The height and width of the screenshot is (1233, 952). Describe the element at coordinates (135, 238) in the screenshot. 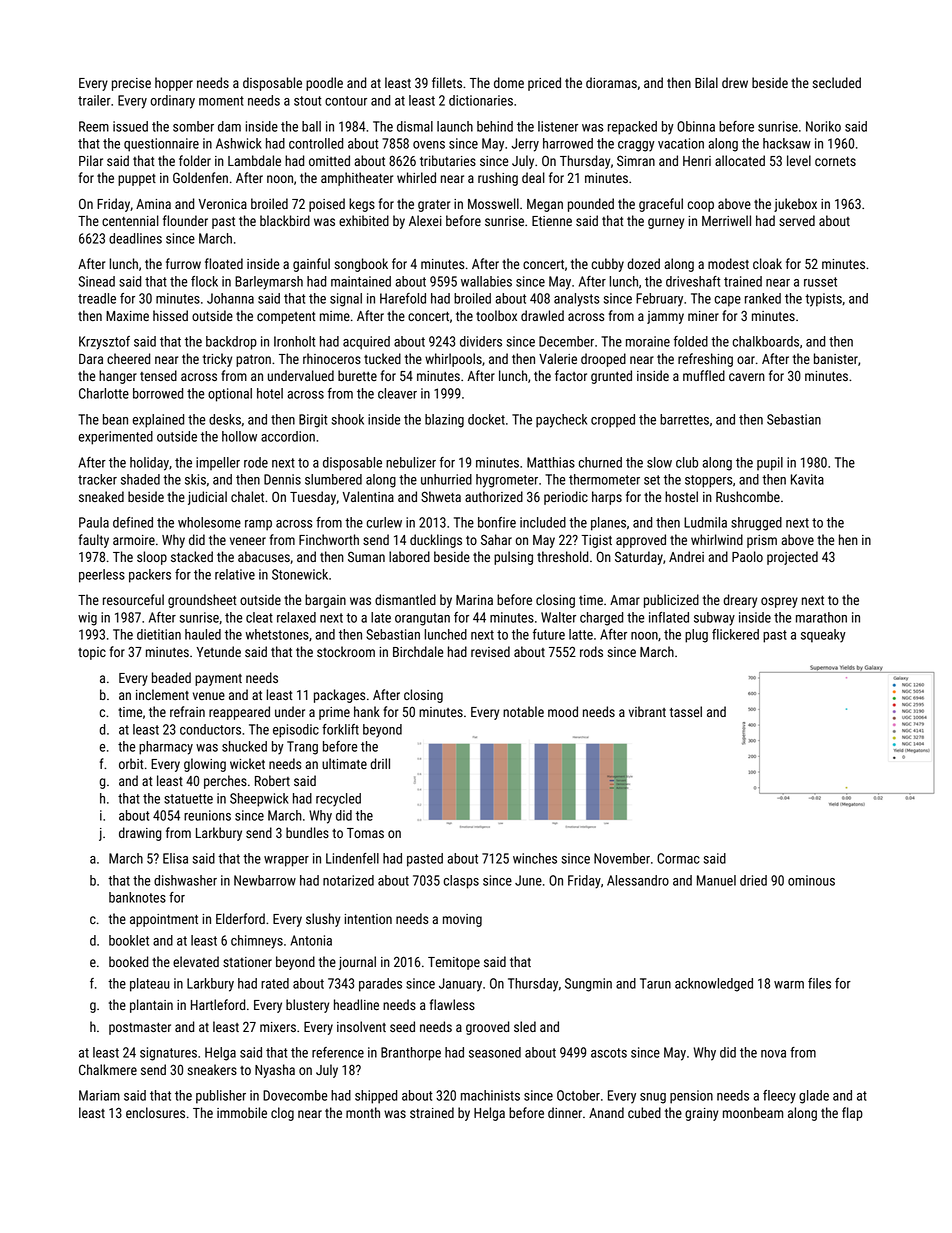

I see `deadlines` at that location.
